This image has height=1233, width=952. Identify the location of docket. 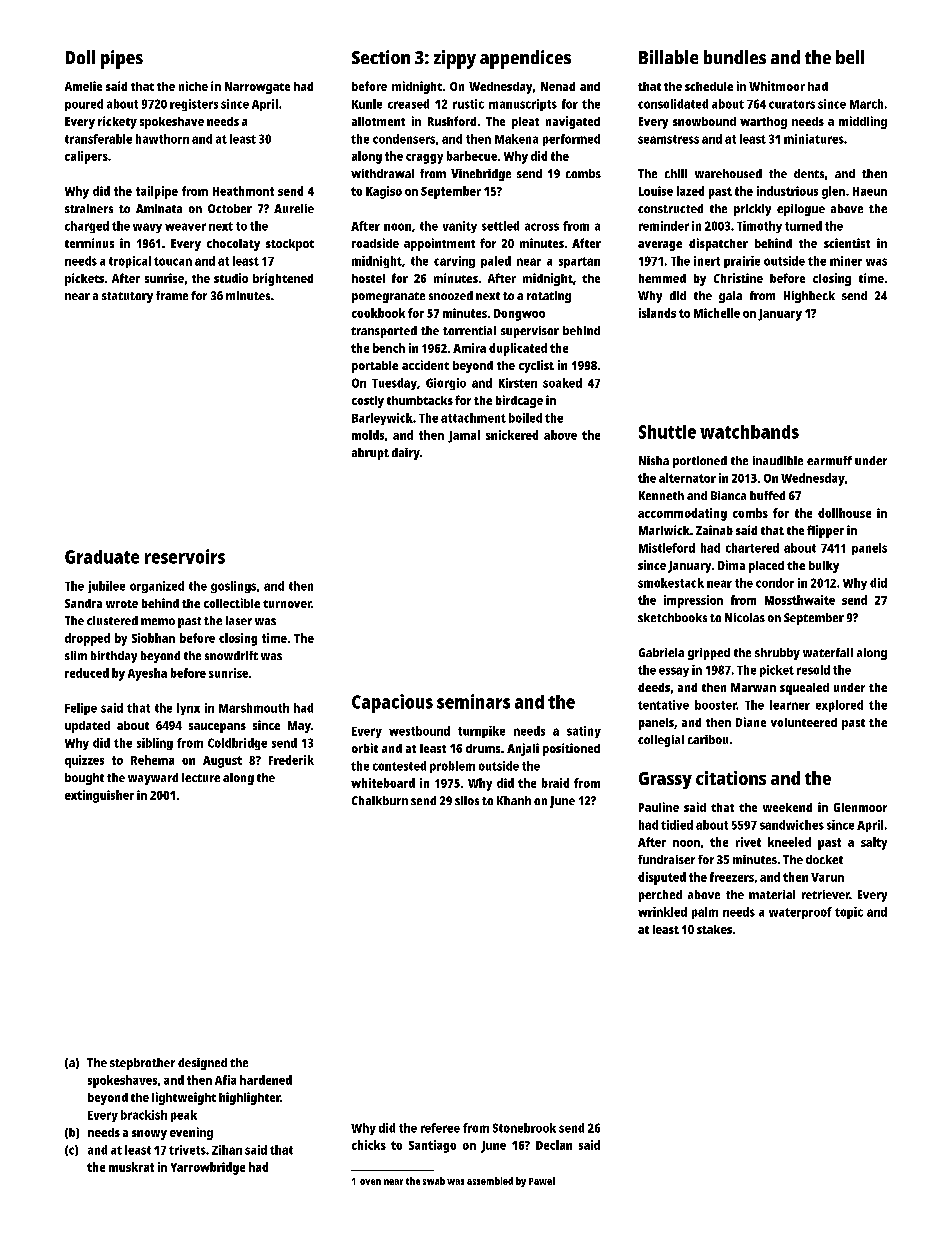
(824, 859).
